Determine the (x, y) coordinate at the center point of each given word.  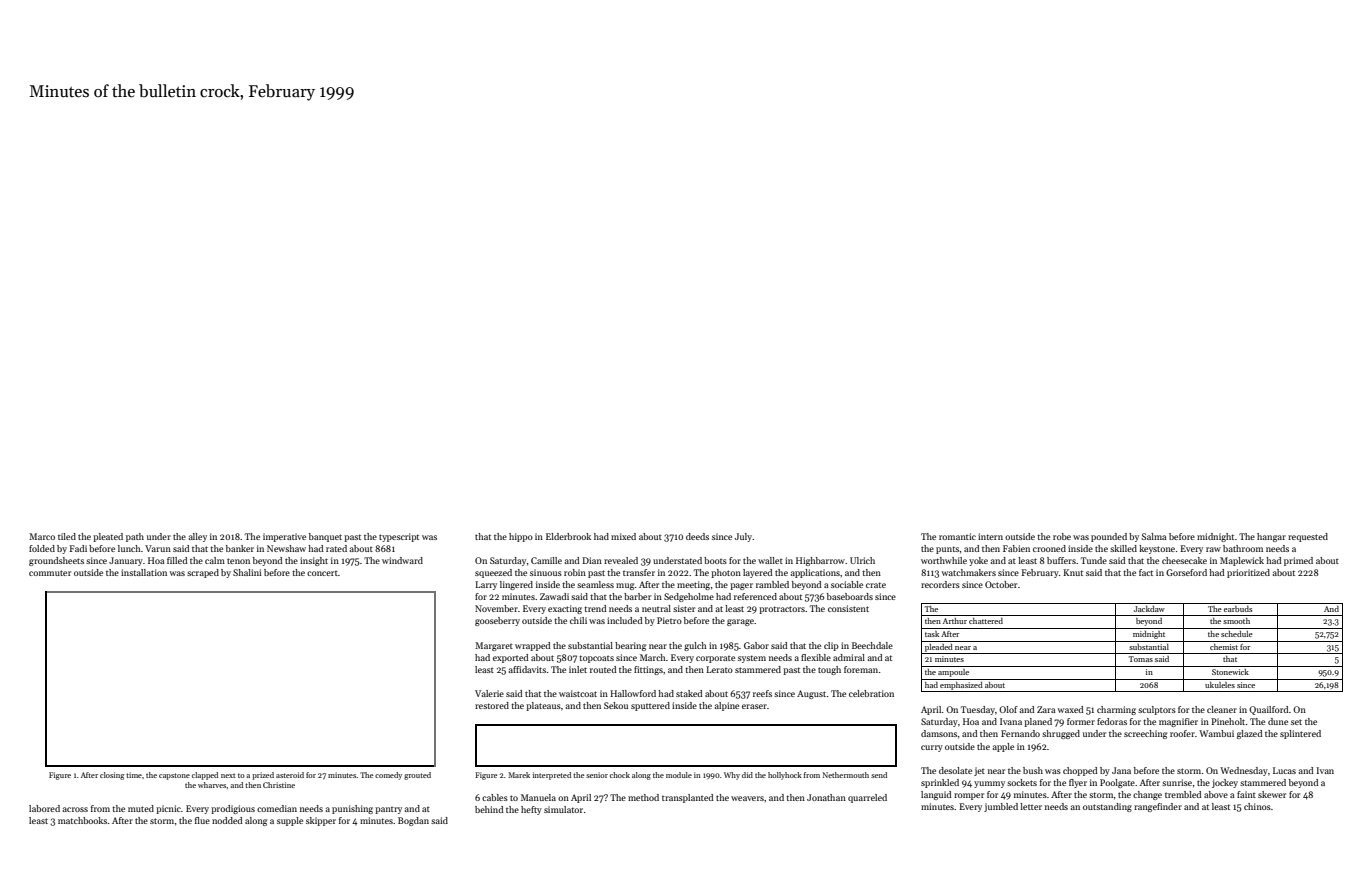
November (496, 608)
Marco (42, 536)
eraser (754, 706)
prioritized (1248, 573)
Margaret (494, 646)
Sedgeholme (689, 597)
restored (492, 705)
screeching (1145, 734)
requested (1308, 537)
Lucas (1284, 770)
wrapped (532, 646)
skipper (321, 821)
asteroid (290, 775)
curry (932, 748)
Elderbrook (568, 536)
